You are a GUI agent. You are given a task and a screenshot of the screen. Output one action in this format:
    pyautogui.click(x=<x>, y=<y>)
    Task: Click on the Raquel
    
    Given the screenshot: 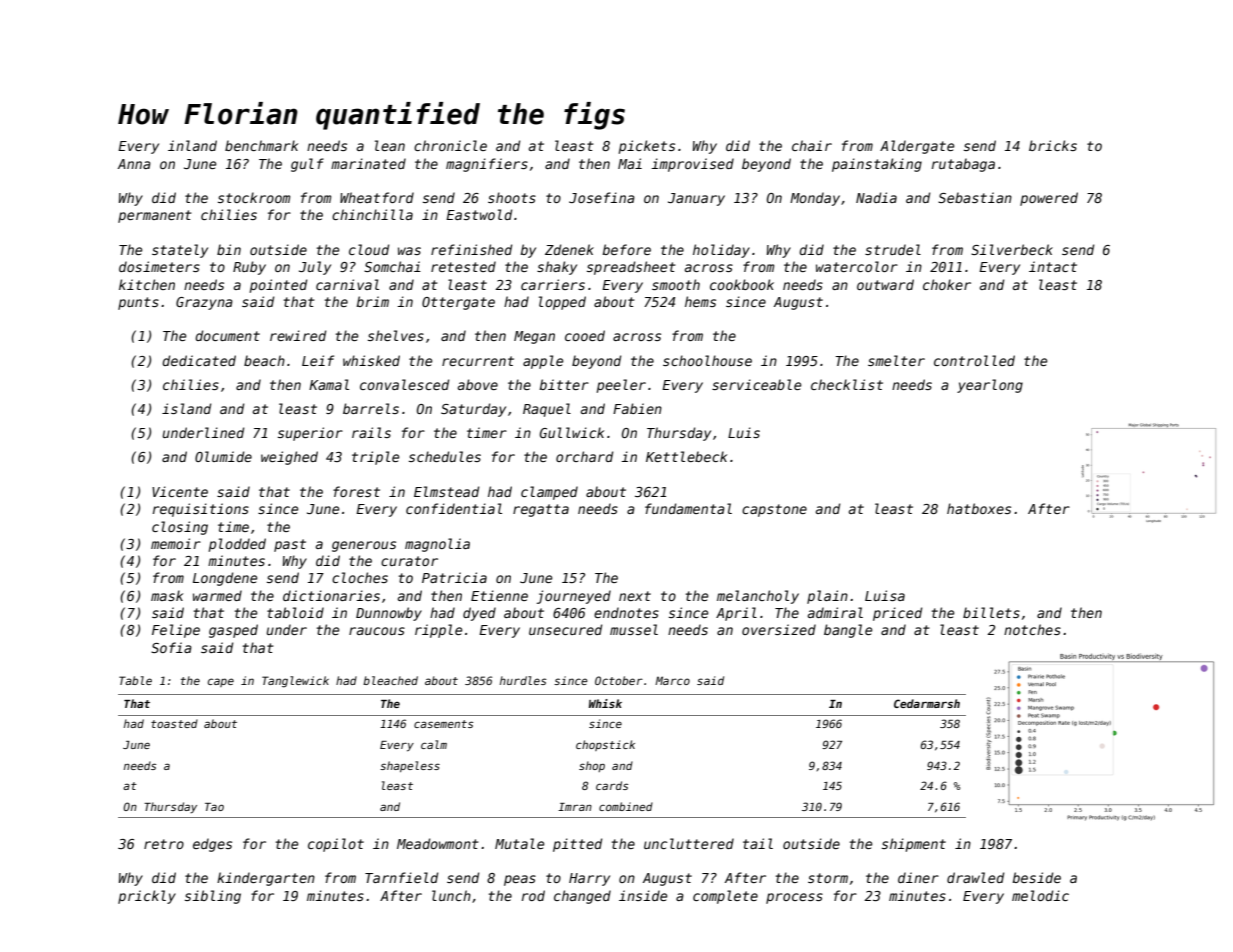 What is the action you would take?
    pyautogui.click(x=547, y=410)
